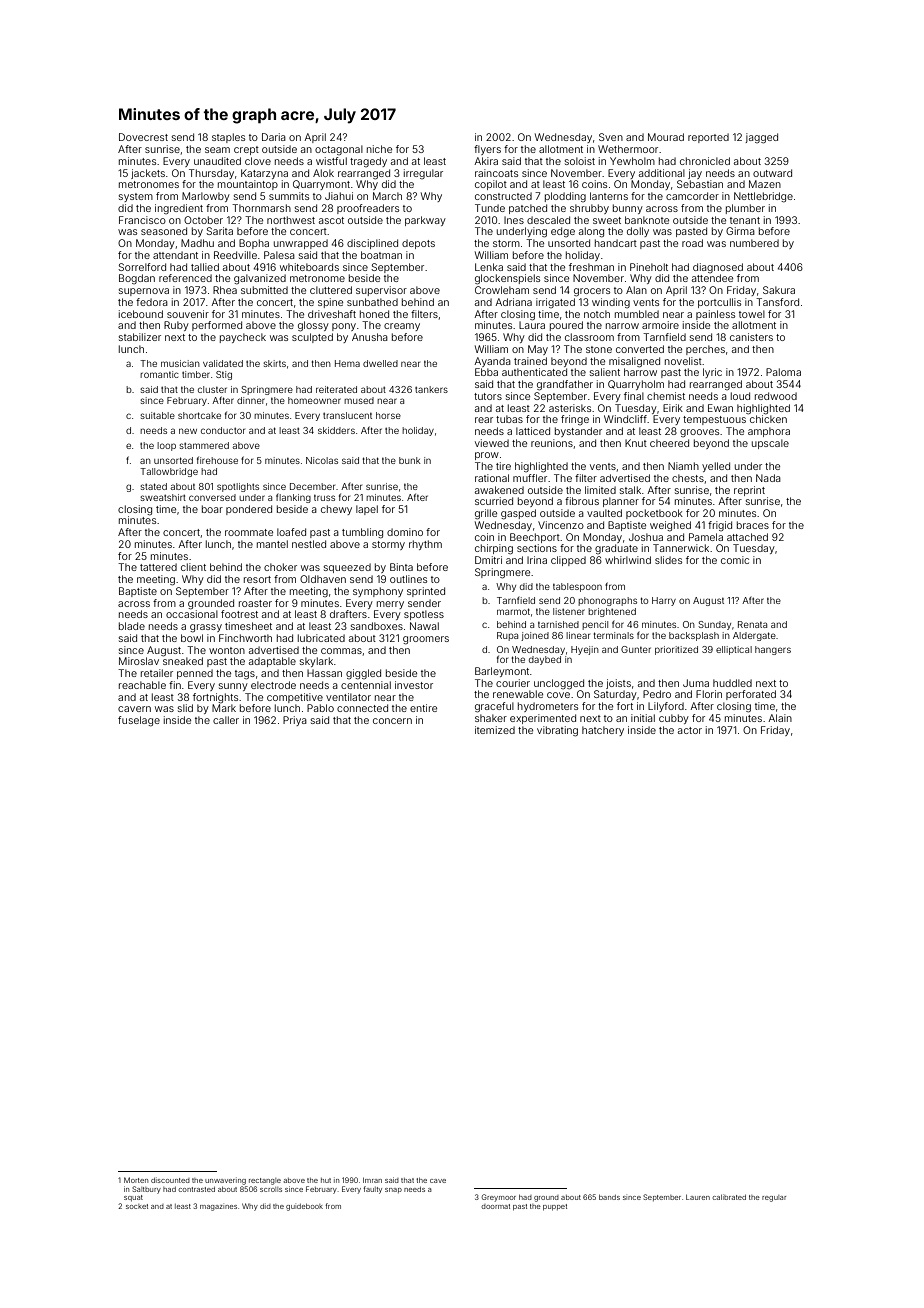 This image has height=1308, width=924. Describe the element at coordinates (392, 721) in the image. I see `concern` at that location.
